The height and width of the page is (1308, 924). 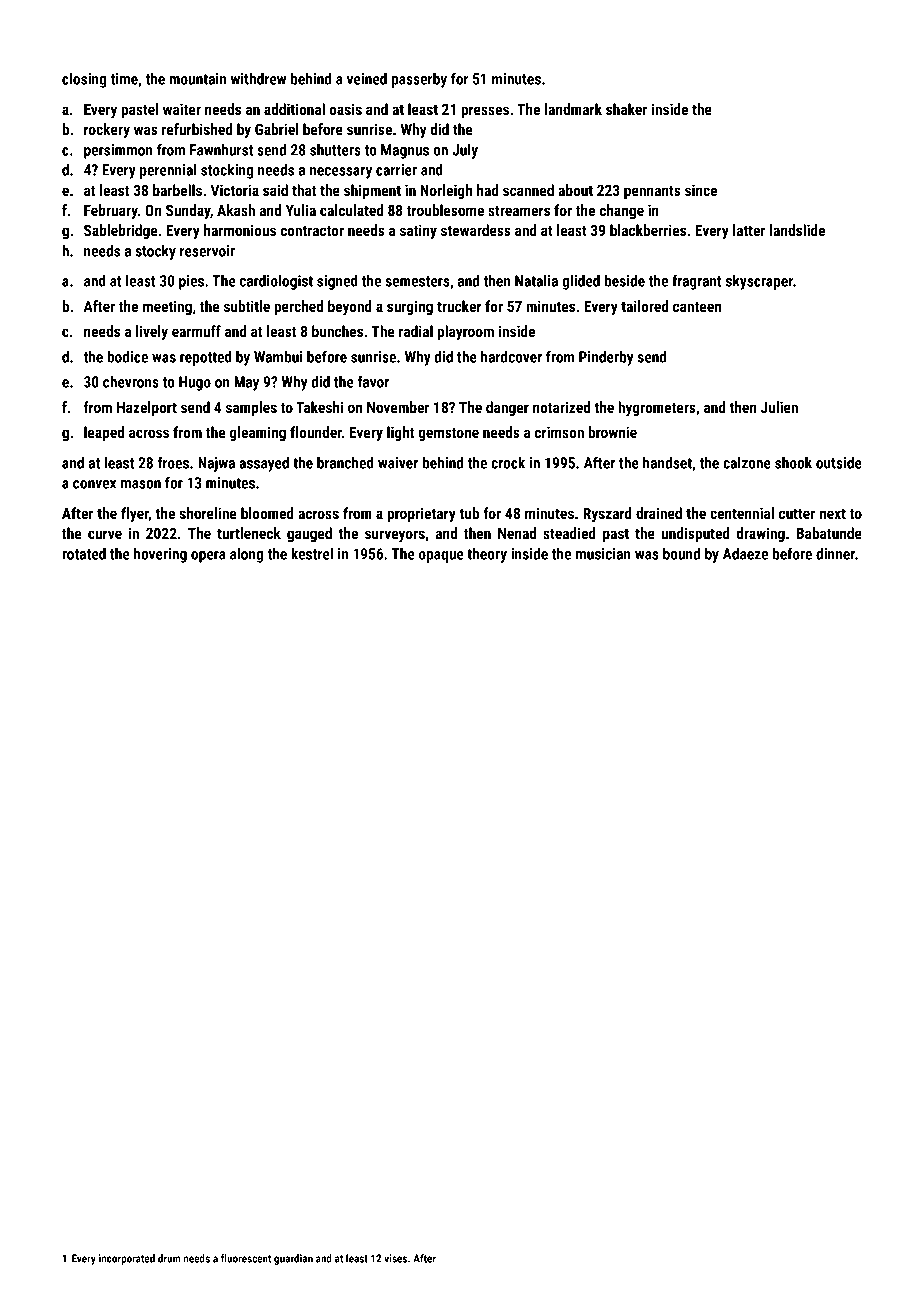 What do you see at coordinates (337, 331) in the page?
I see `bunches` at bounding box center [337, 331].
